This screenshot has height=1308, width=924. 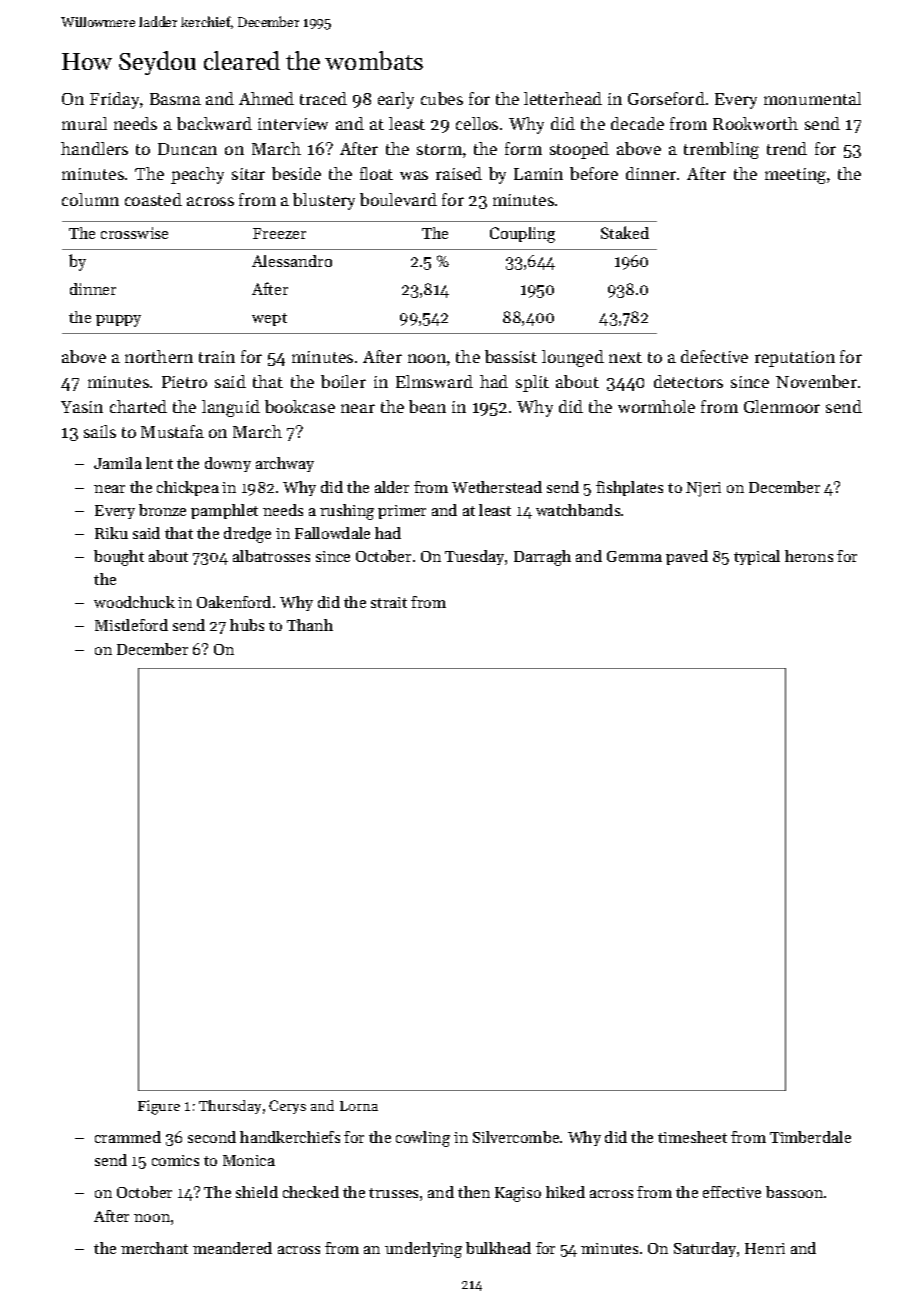 I want to click on watchbands, so click(x=578, y=510).
